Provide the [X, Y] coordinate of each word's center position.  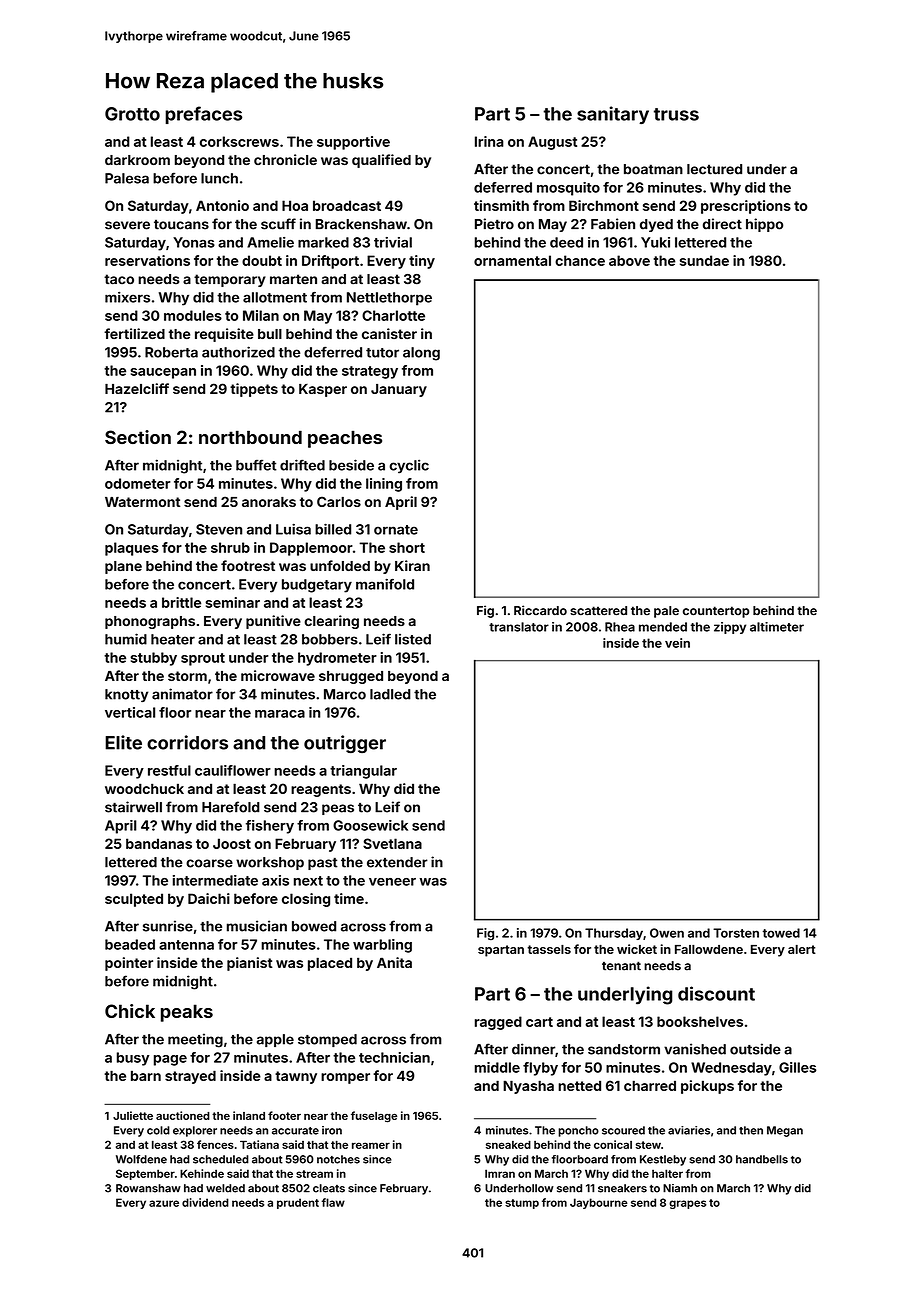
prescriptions [746, 207]
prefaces [203, 115]
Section [138, 437]
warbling [382, 946]
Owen [667, 933]
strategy [370, 372]
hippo [764, 225]
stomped [327, 1040]
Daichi [209, 898]
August [552, 143]
